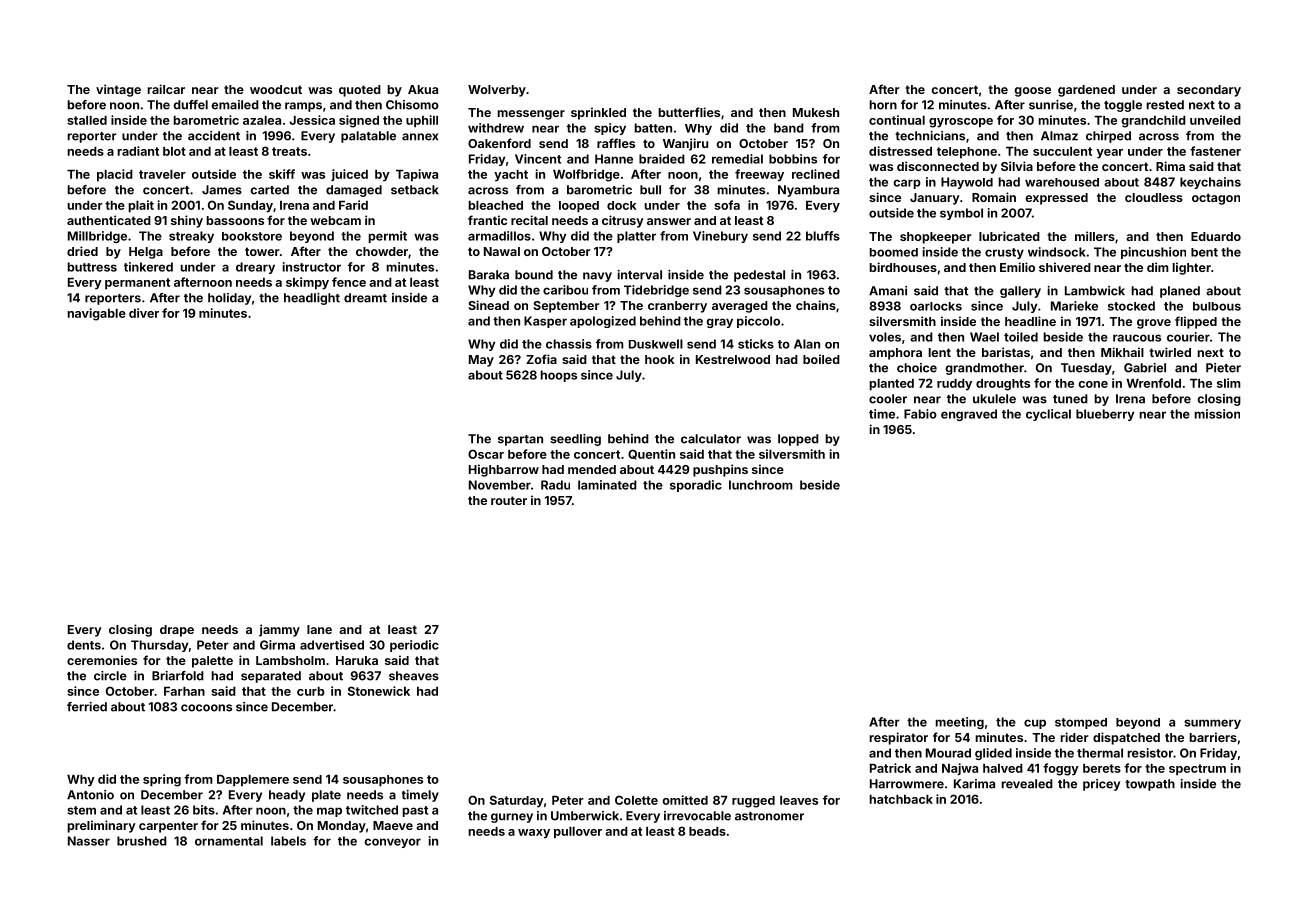 The height and width of the screenshot is (924, 1308). What do you see at coordinates (1061, 769) in the screenshot?
I see `foggy` at bounding box center [1061, 769].
